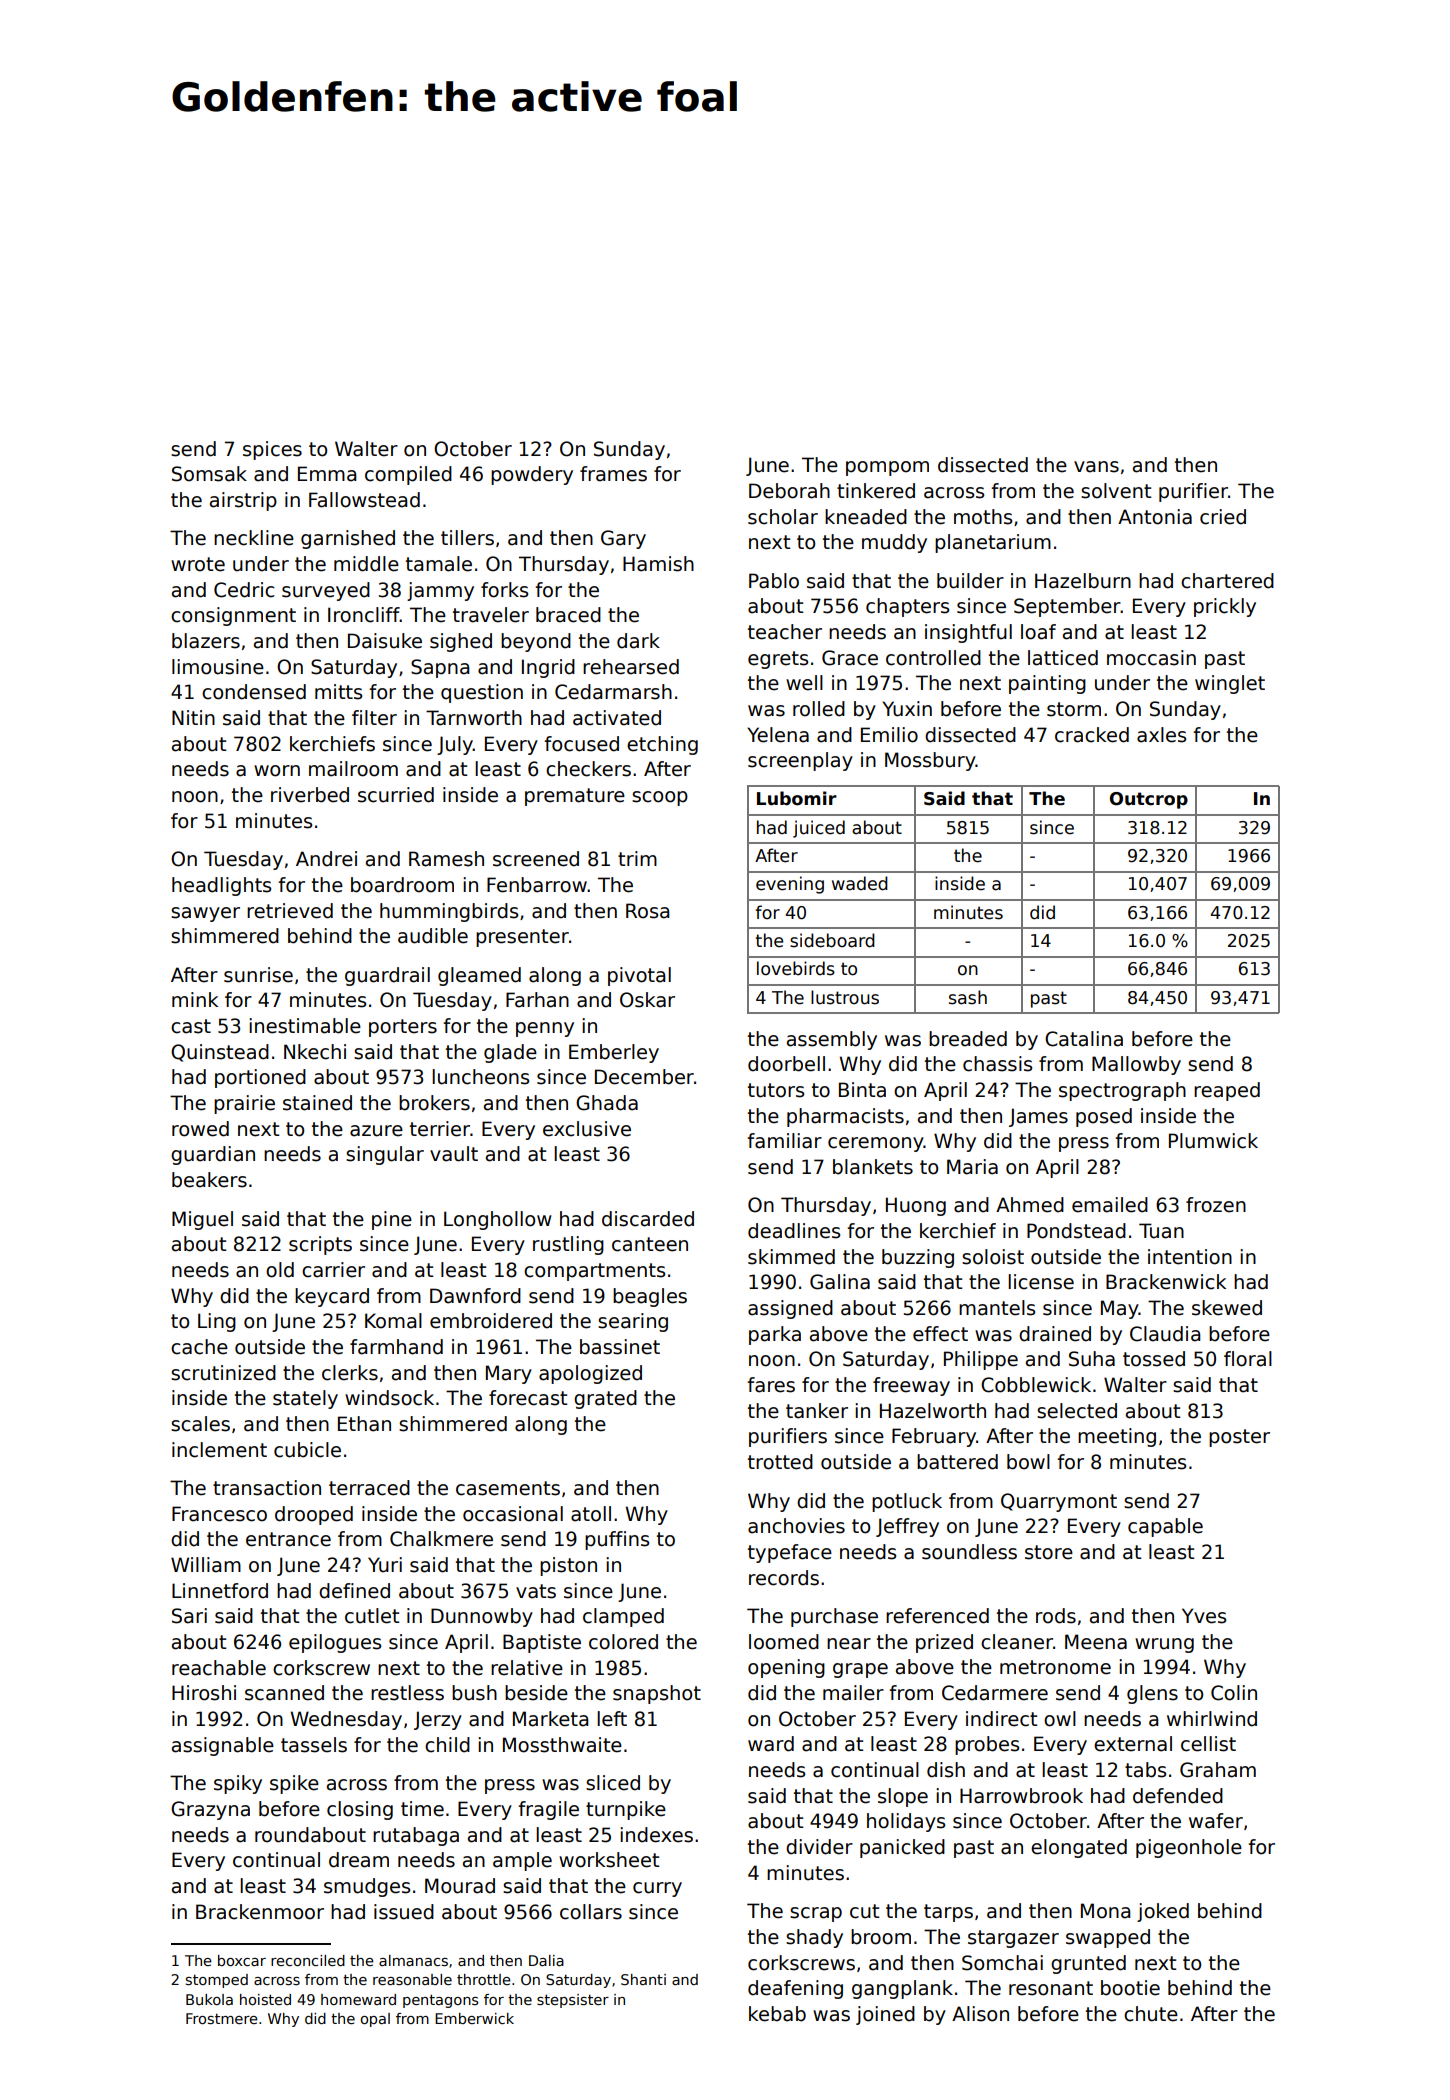 The height and width of the page is (2100, 1450). I want to click on Outcrop, so click(1149, 800).
